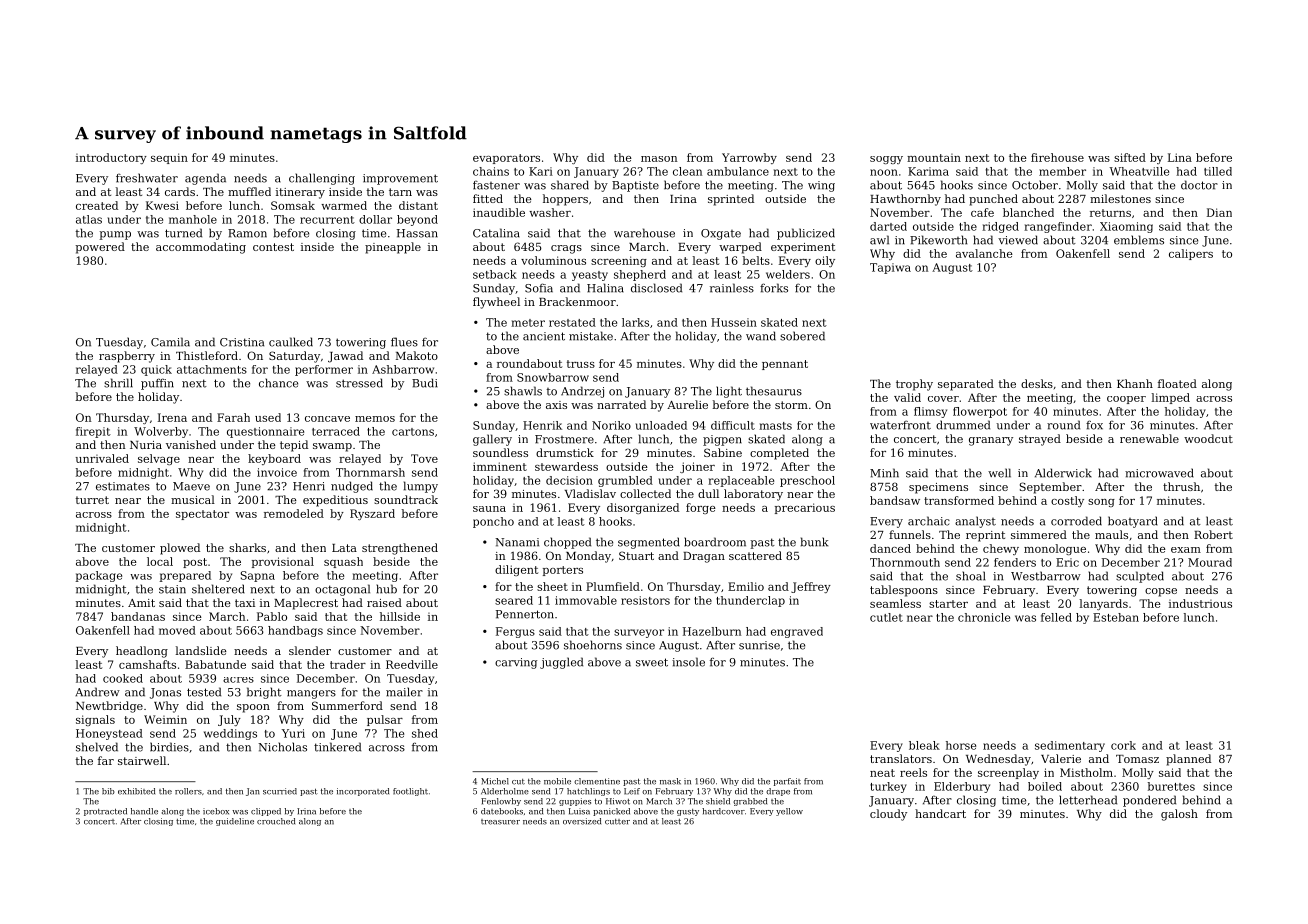 This page has height=924, width=1308. What do you see at coordinates (159, 459) in the page?
I see `selvage` at bounding box center [159, 459].
